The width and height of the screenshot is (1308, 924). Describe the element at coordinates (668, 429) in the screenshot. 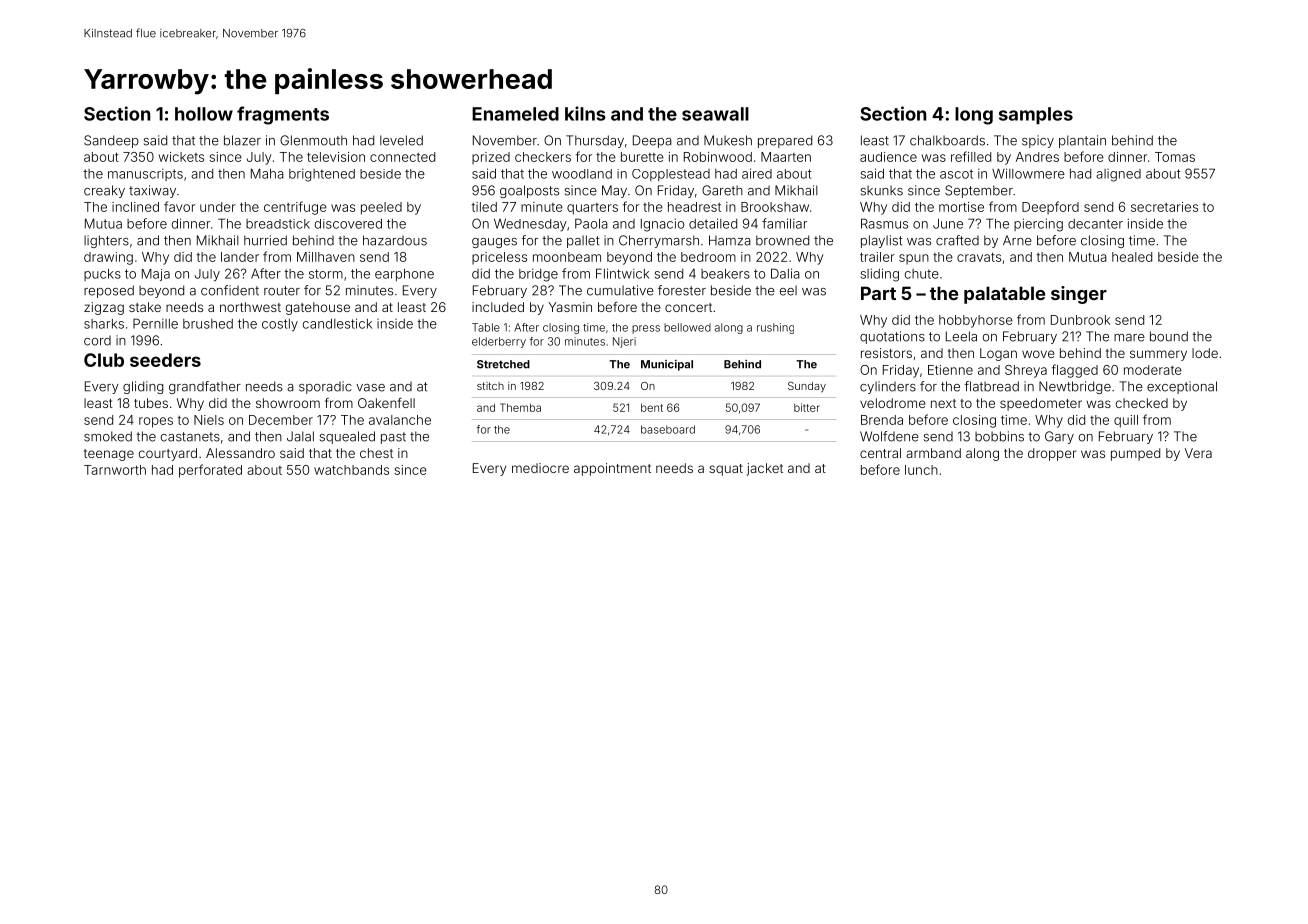

I see `baseboard` at that location.
